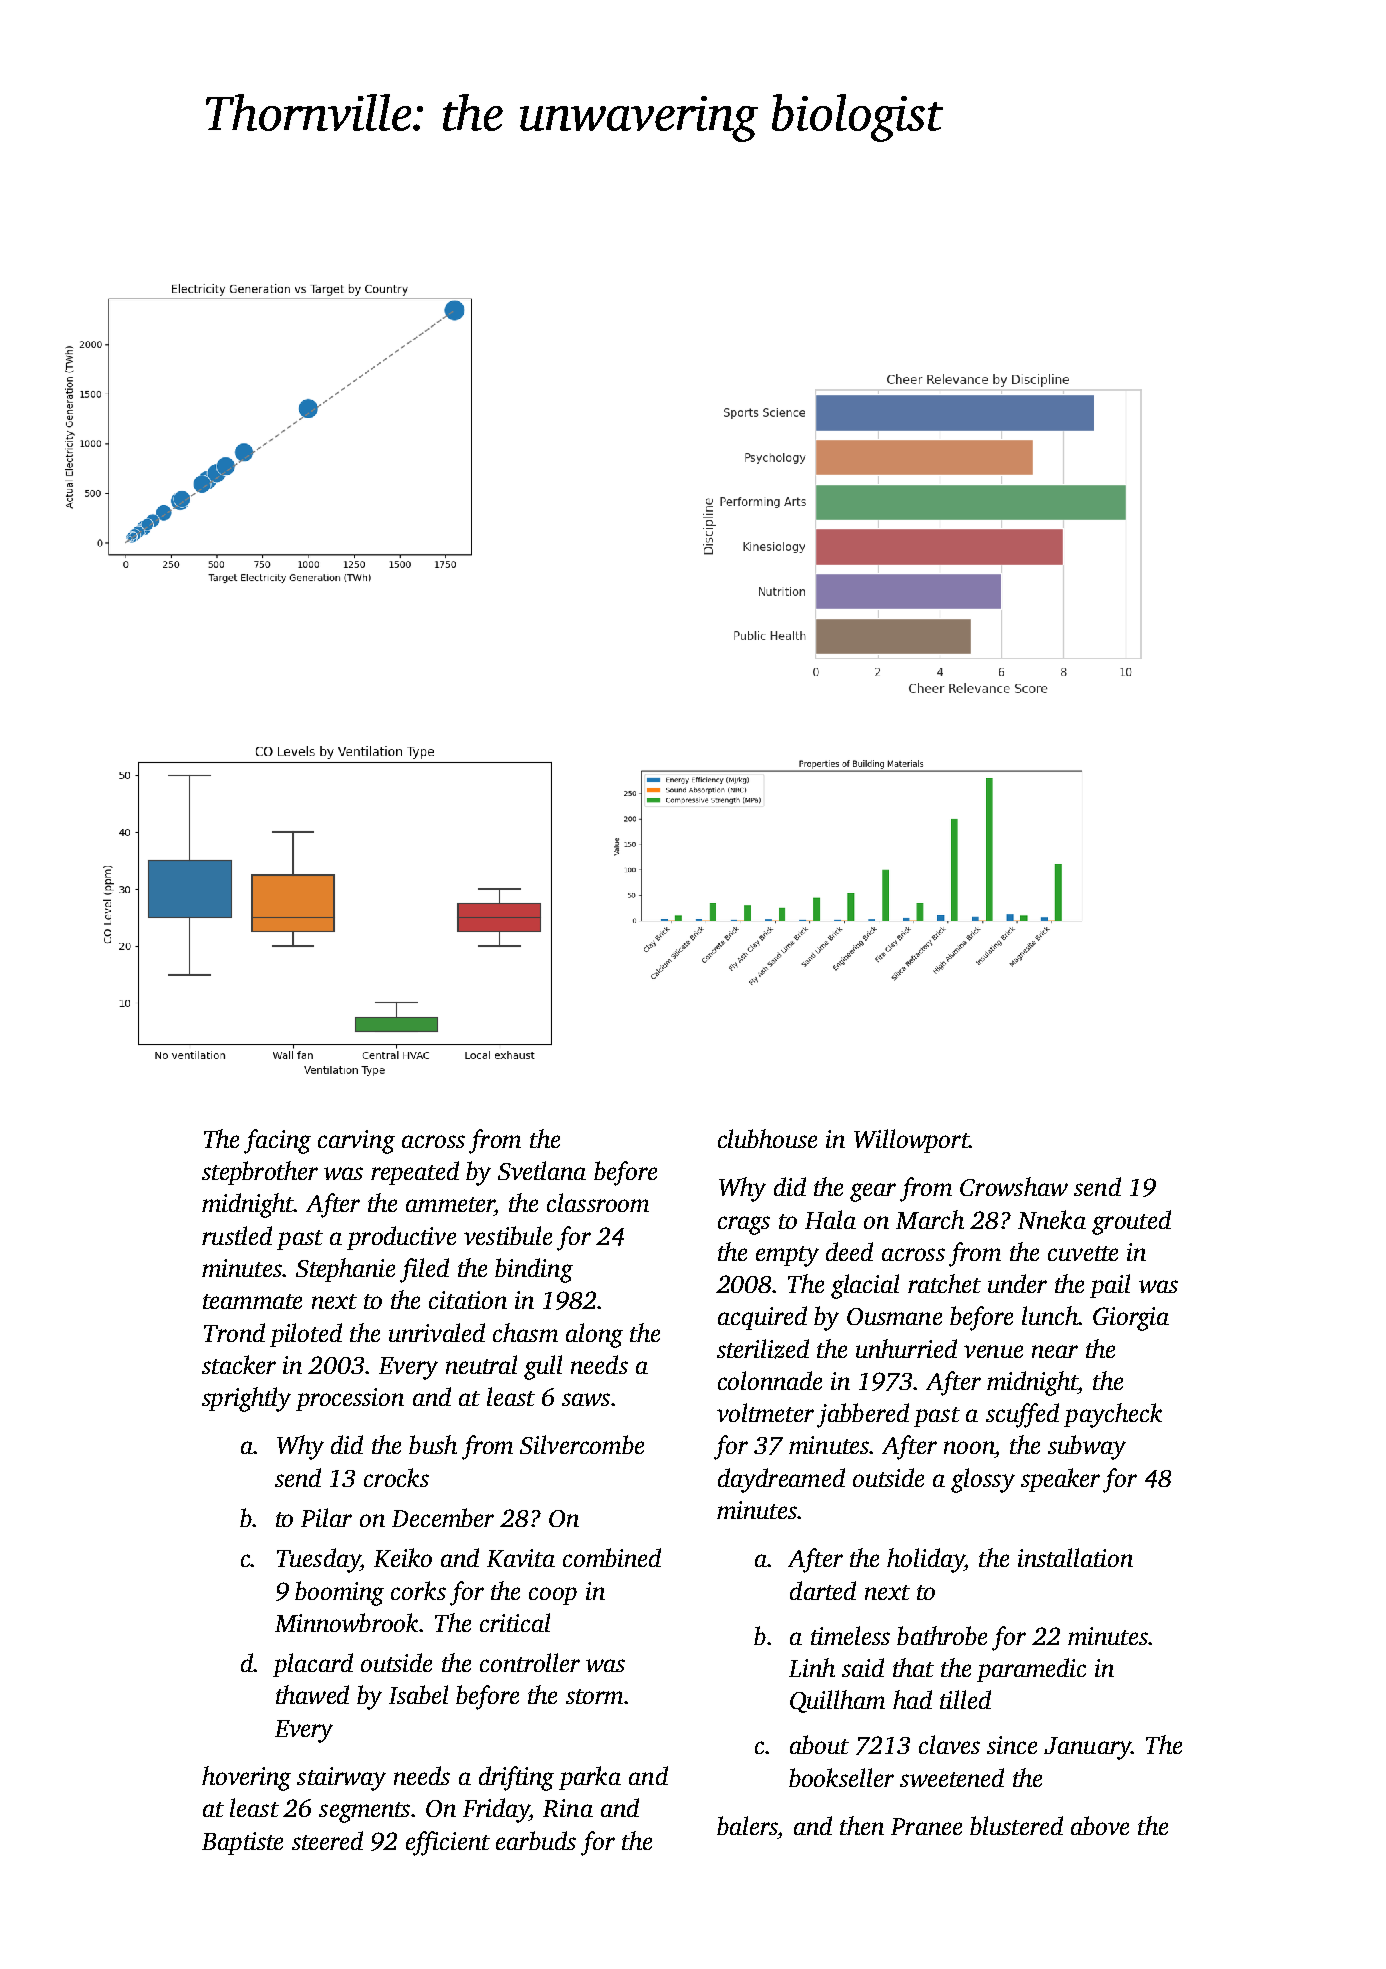 Image resolution: width=1386 pixels, height=1969 pixels. What do you see at coordinates (327, 1840) in the screenshot?
I see `steered` at bounding box center [327, 1840].
